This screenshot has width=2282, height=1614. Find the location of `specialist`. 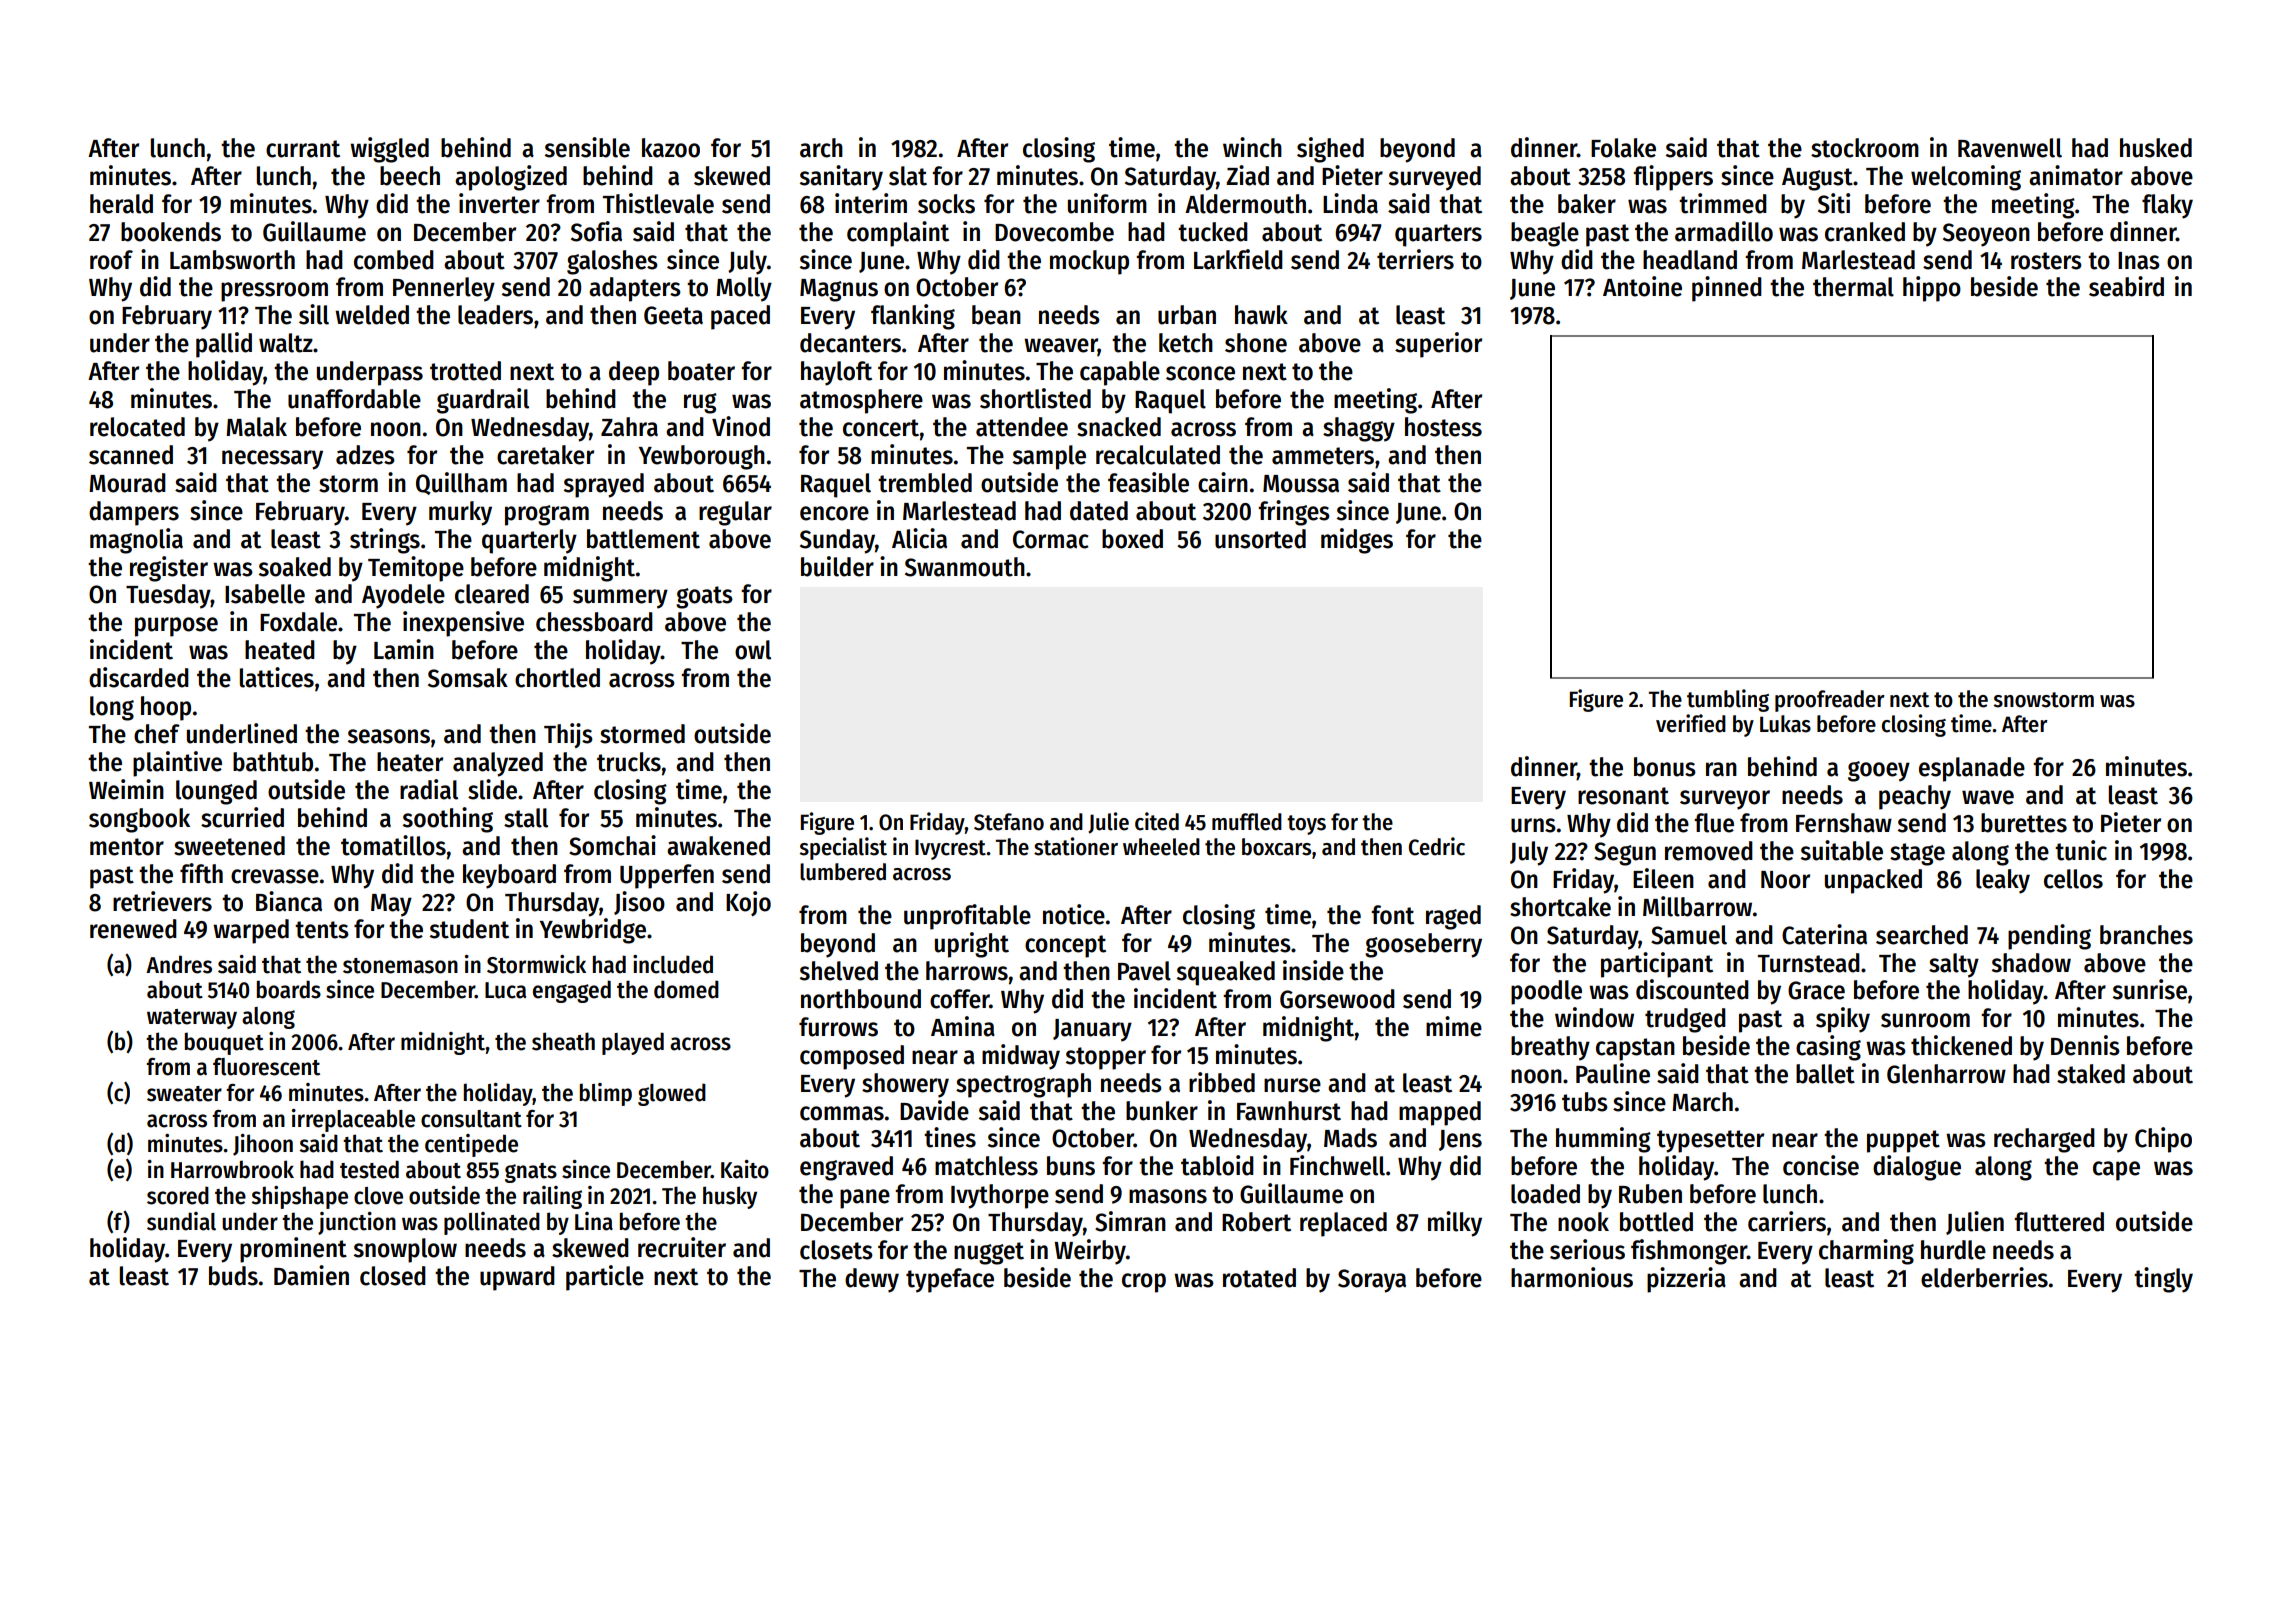

specialist is located at coordinates (843, 848).
